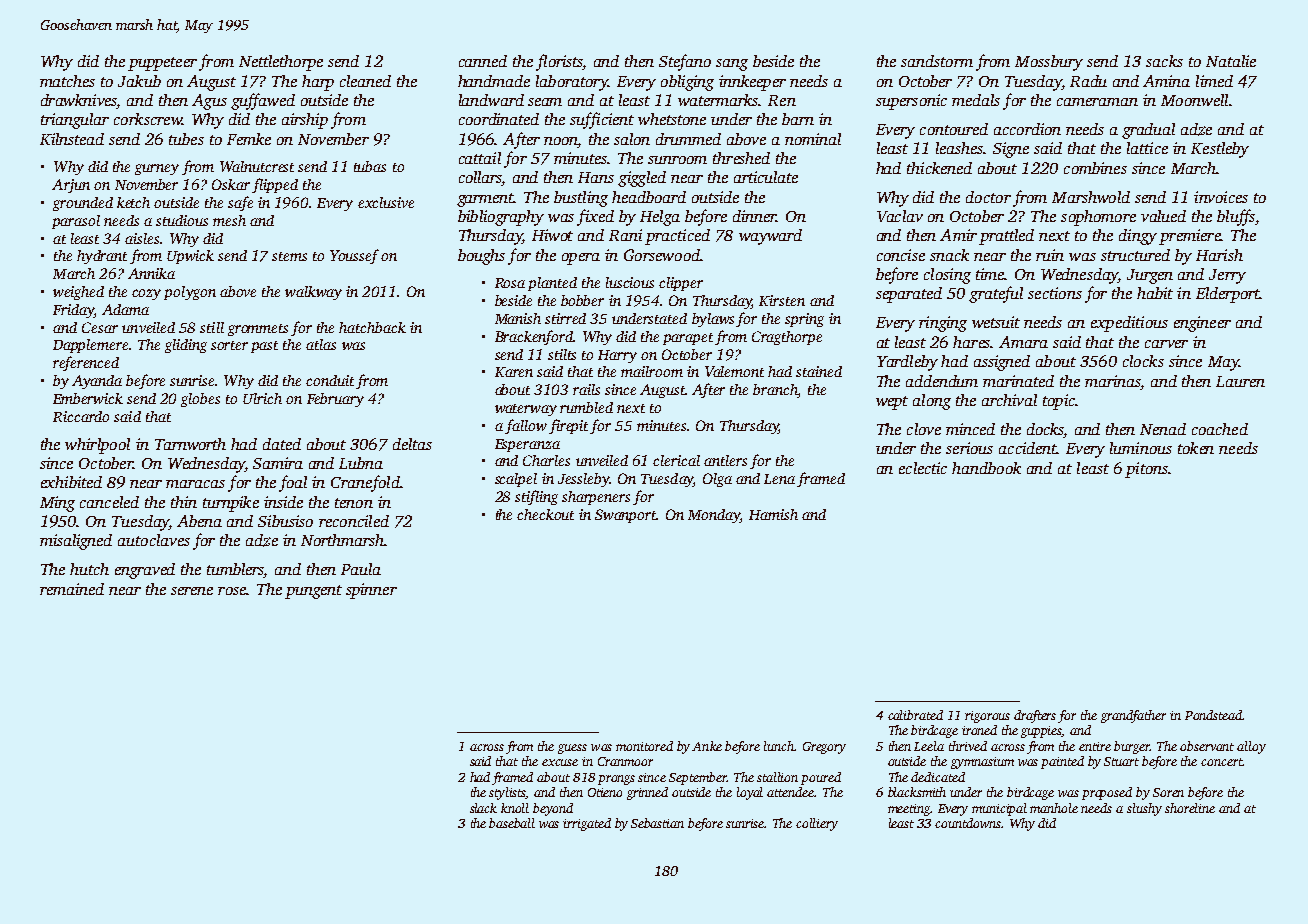 This screenshot has height=924, width=1308. I want to click on Kestleby, so click(1220, 150).
